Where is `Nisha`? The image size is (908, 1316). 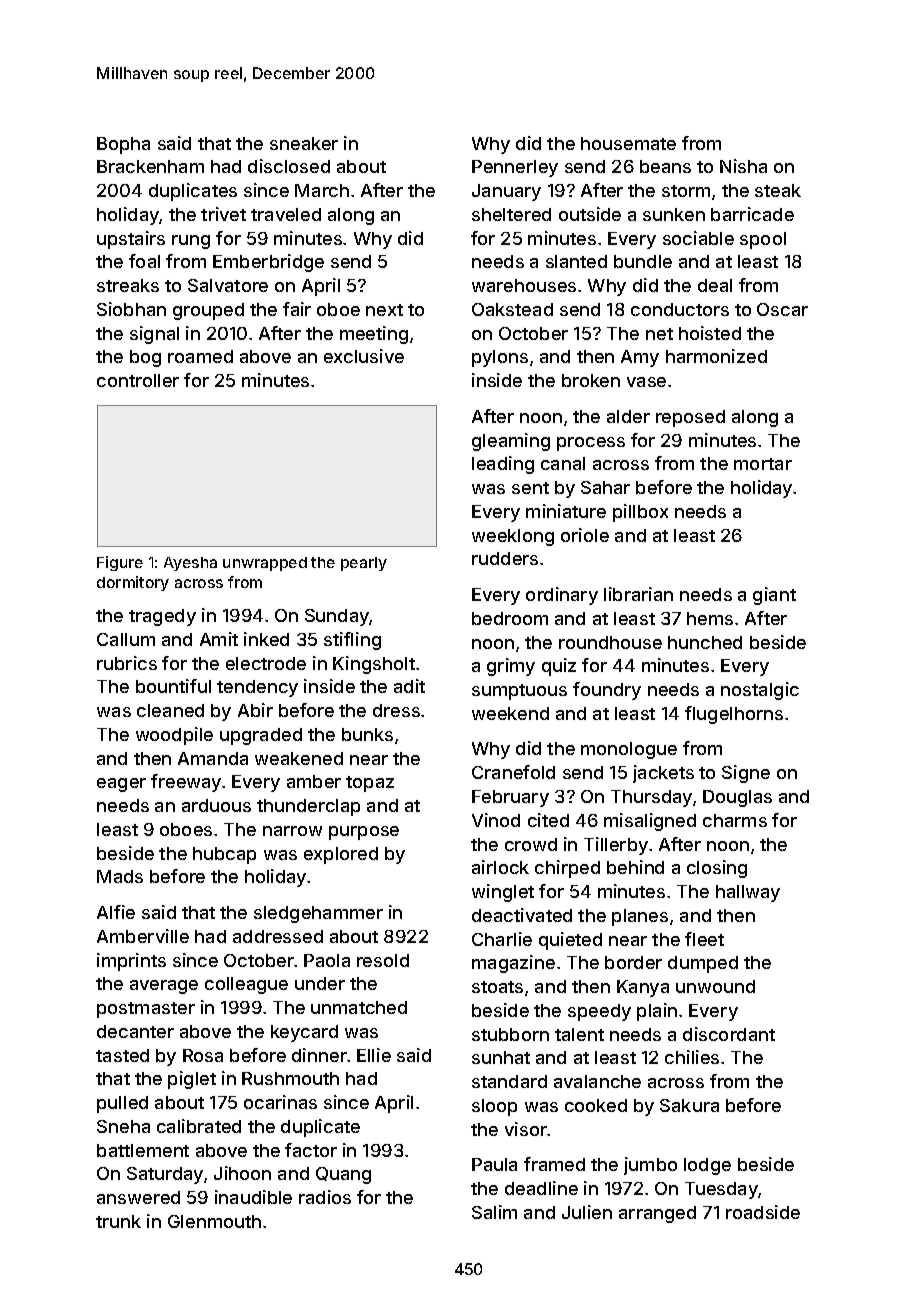 Nisha is located at coordinates (743, 166).
